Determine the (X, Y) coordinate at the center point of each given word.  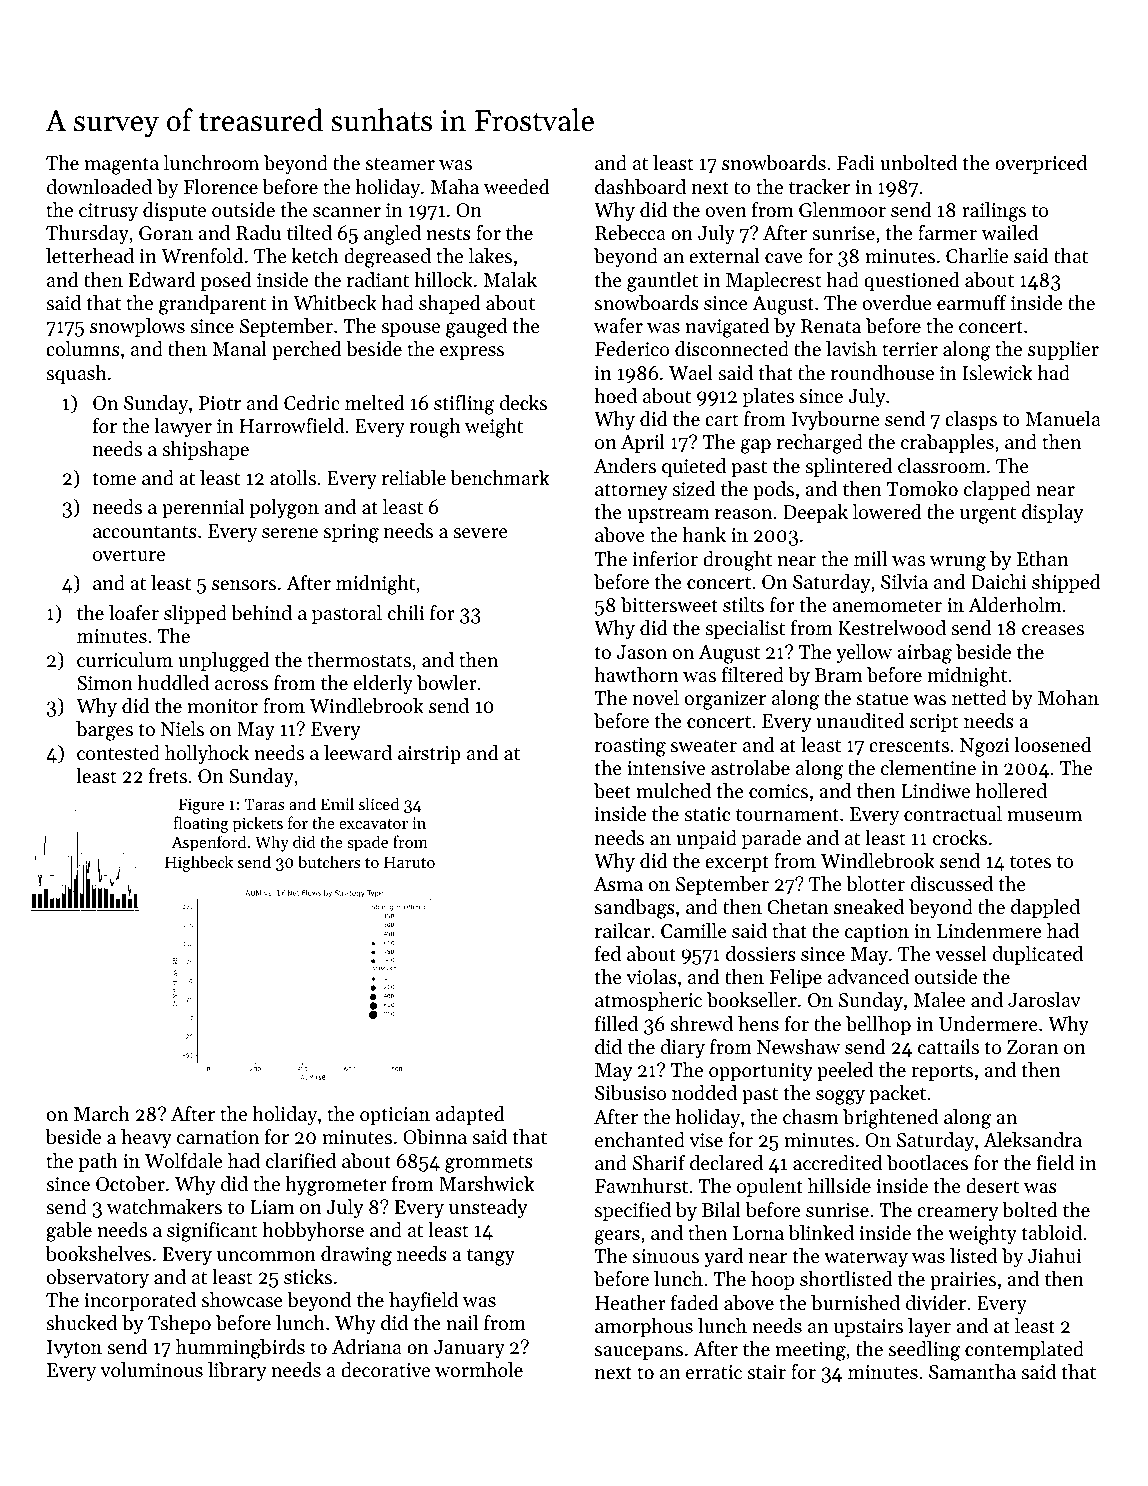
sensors (244, 585)
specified (633, 1211)
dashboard (640, 187)
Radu (258, 232)
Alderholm (1014, 604)
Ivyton (74, 1349)
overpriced (1041, 164)
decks (523, 403)
